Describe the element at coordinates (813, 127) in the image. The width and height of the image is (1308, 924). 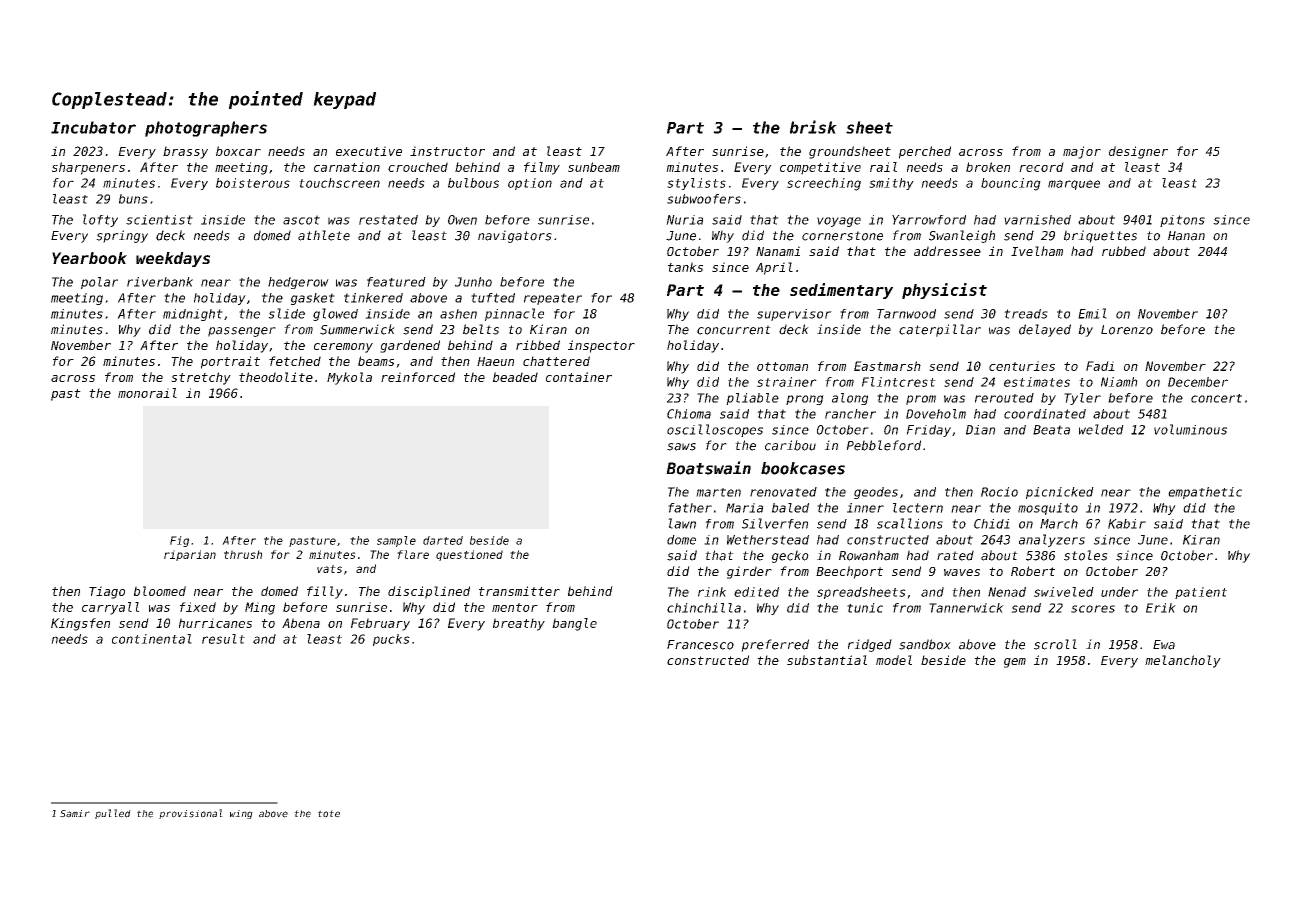
I see `brisk` at that location.
